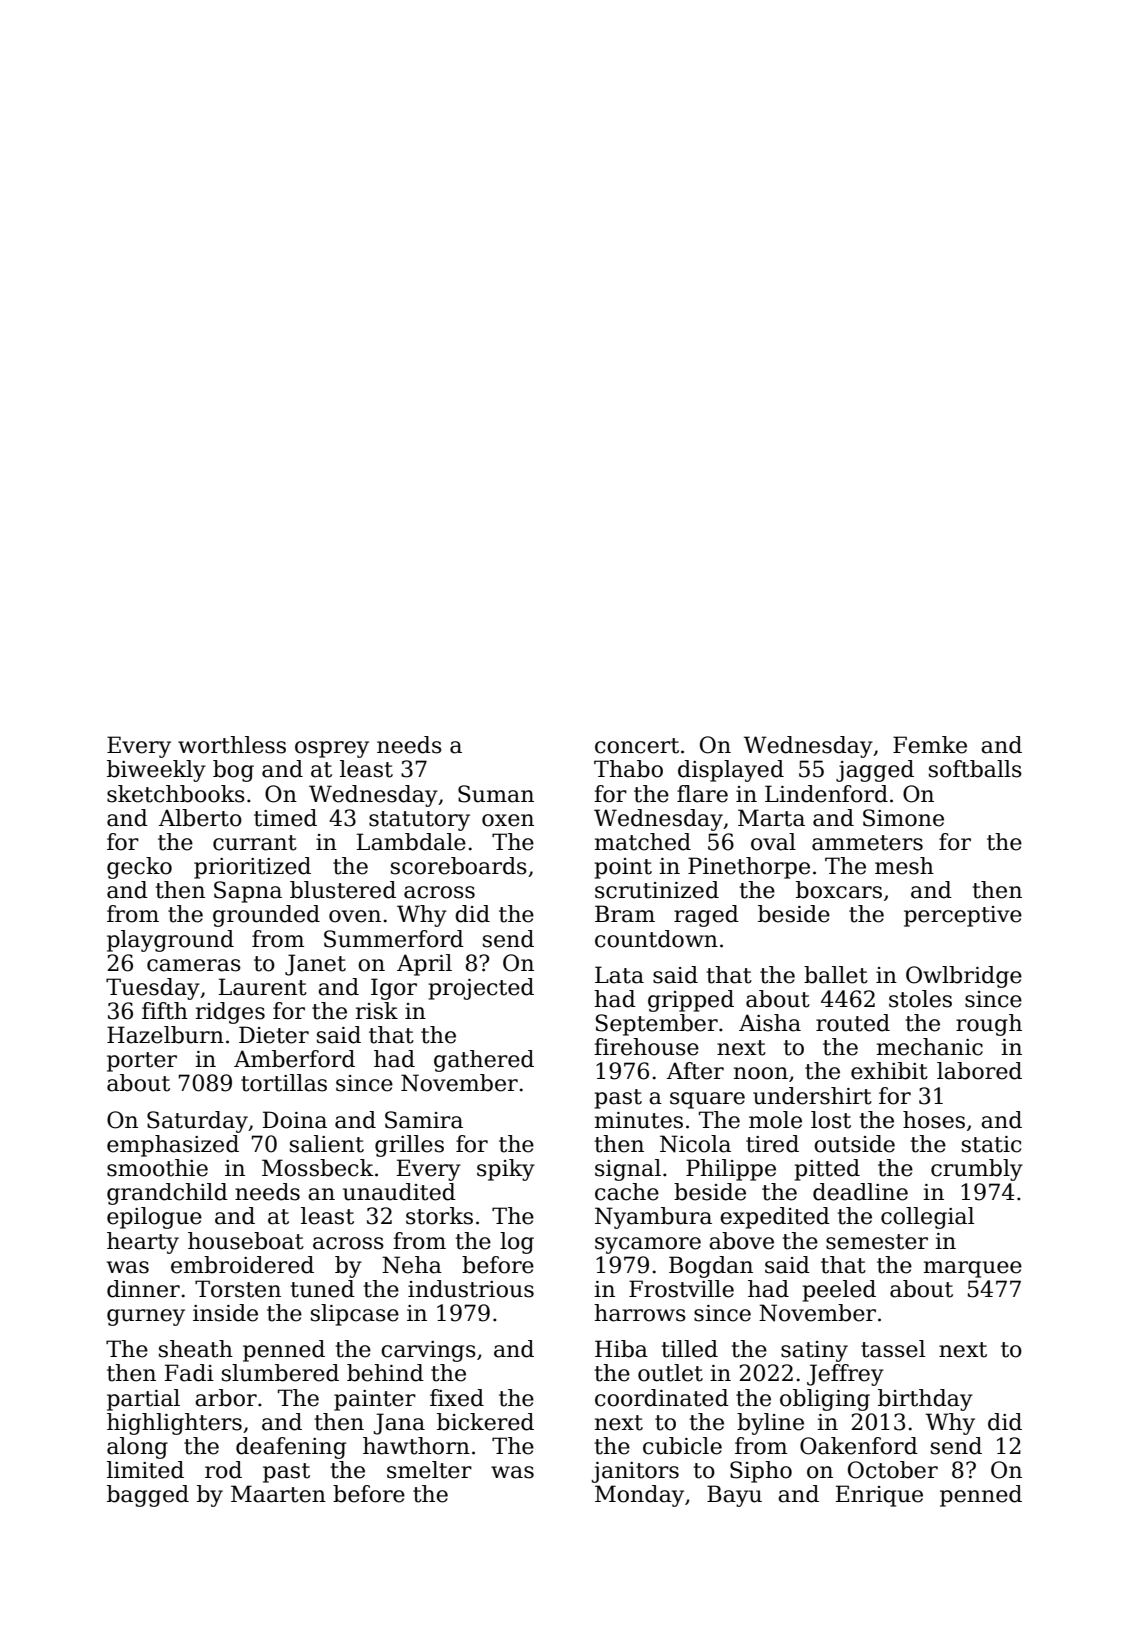 This document has height=1635, width=1129. I want to click on Bram, so click(625, 914).
